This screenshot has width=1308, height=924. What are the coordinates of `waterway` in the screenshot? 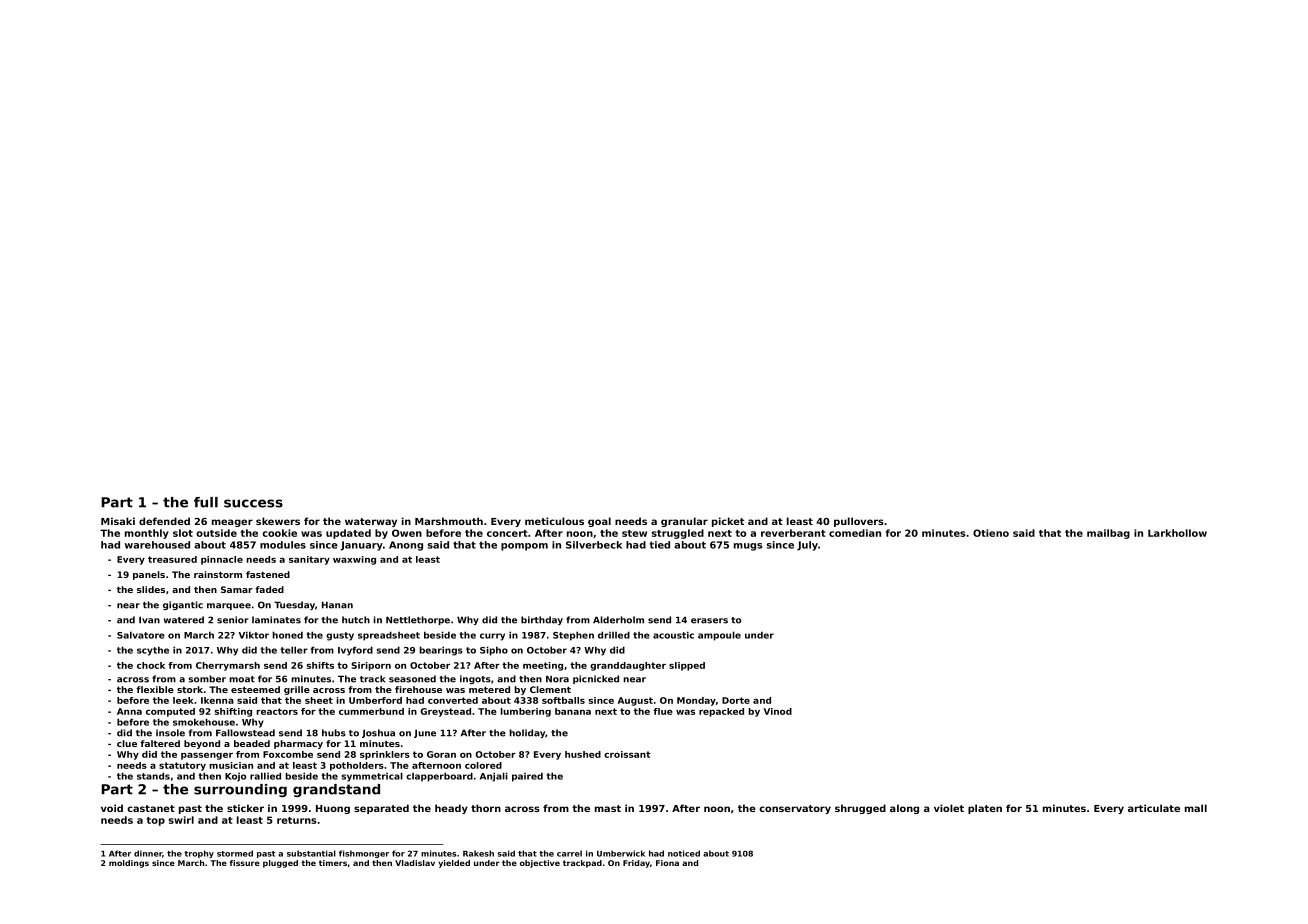 It's located at (371, 522).
